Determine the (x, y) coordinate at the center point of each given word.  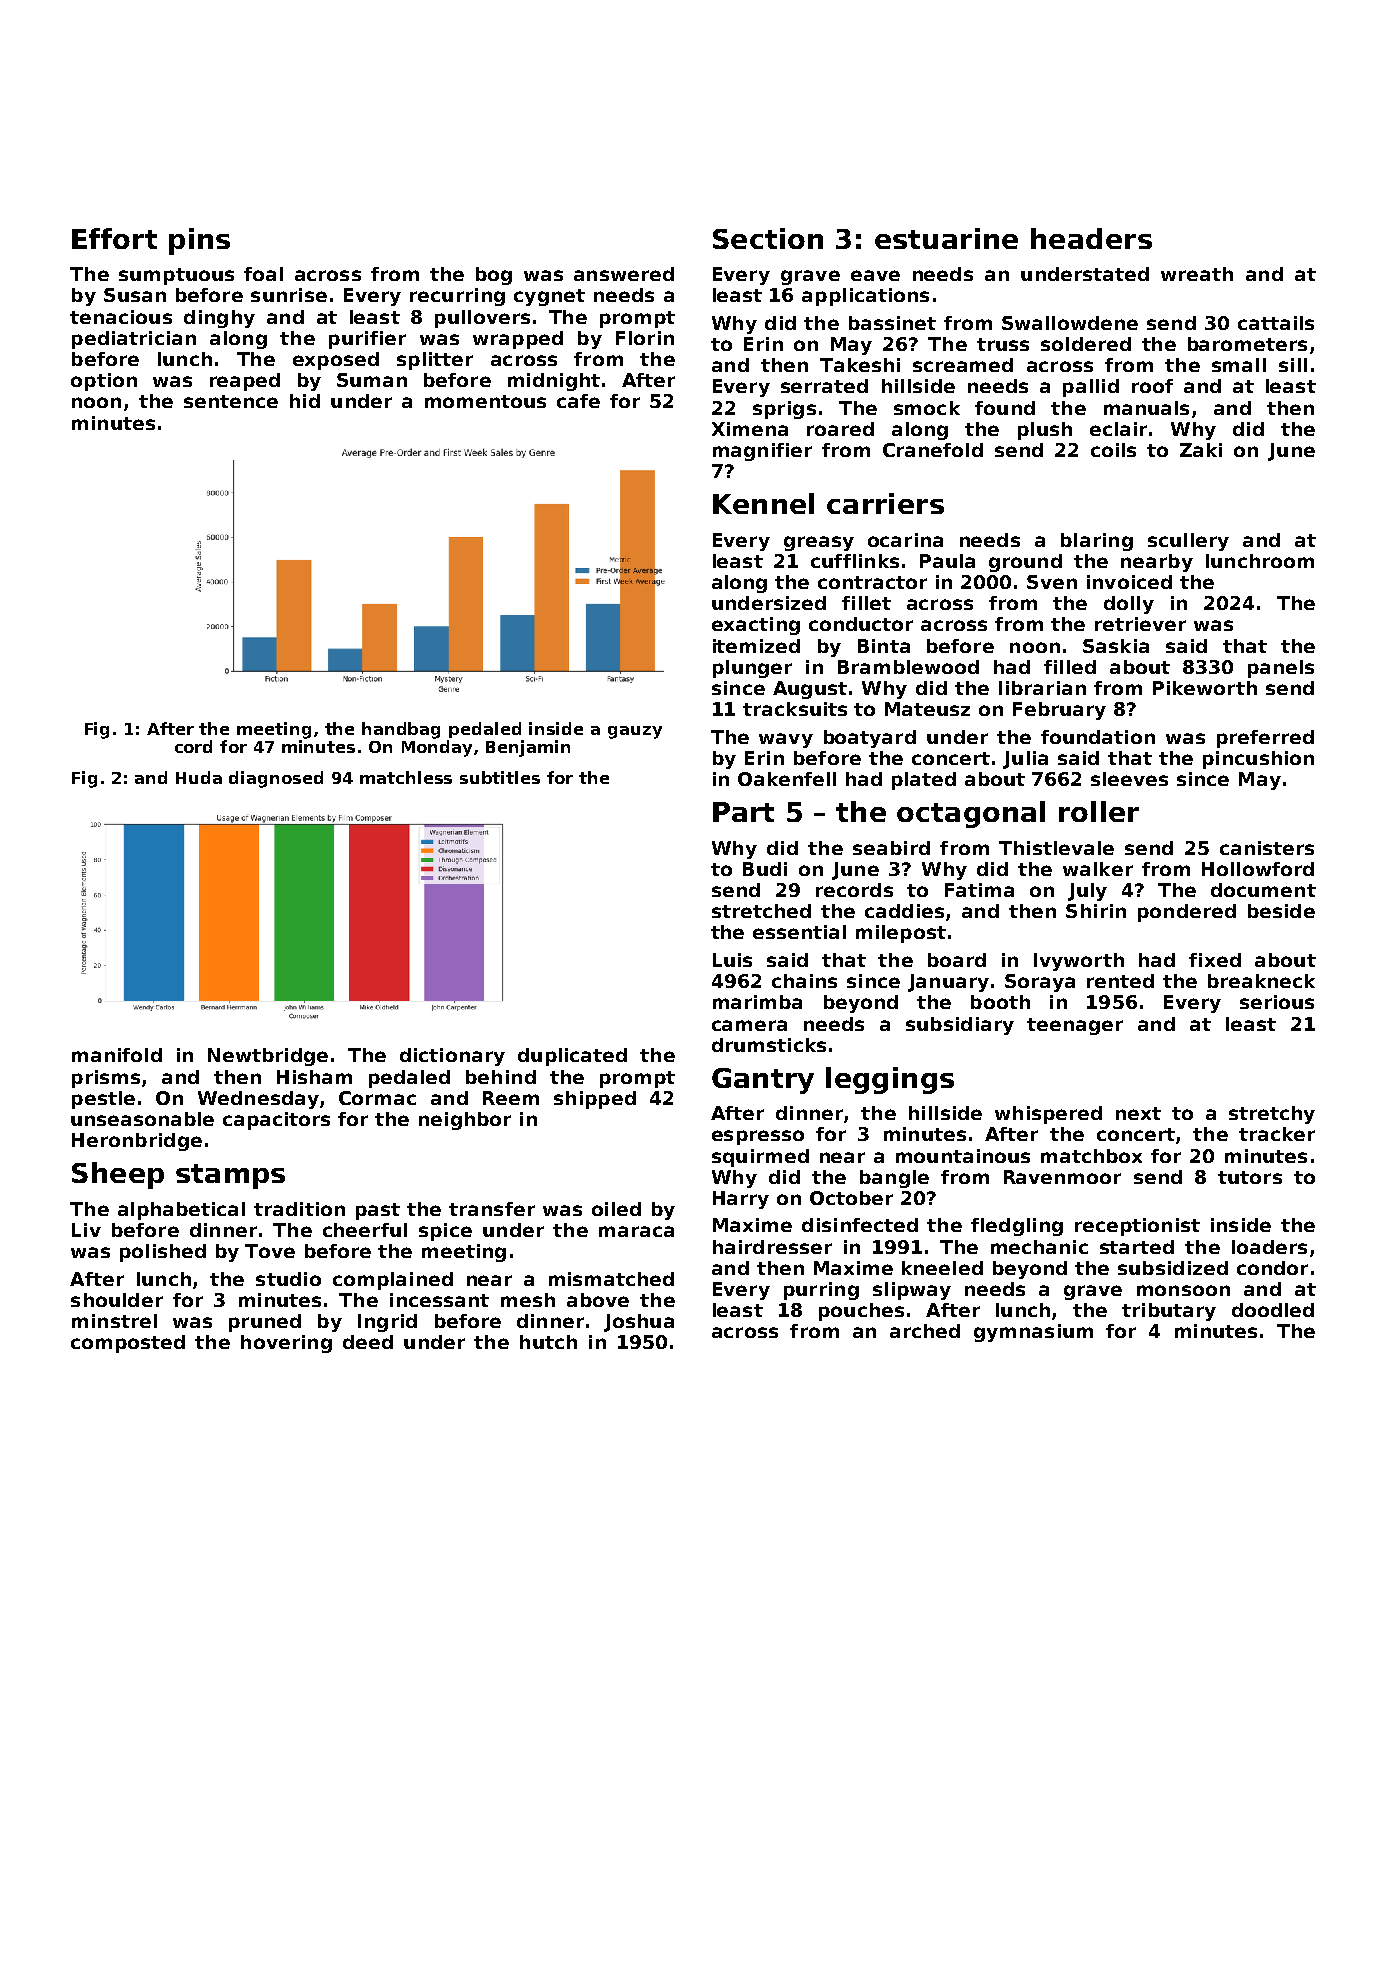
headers (1091, 238)
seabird (891, 848)
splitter (435, 361)
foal (263, 274)
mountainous (963, 1156)
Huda (199, 777)
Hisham (314, 1077)
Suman (372, 380)
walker (1098, 869)
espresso (758, 1137)
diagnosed (276, 779)
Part (743, 812)
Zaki (1201, 450)
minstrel (114, 1321)
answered (624, 274)
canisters (1267, 848)
